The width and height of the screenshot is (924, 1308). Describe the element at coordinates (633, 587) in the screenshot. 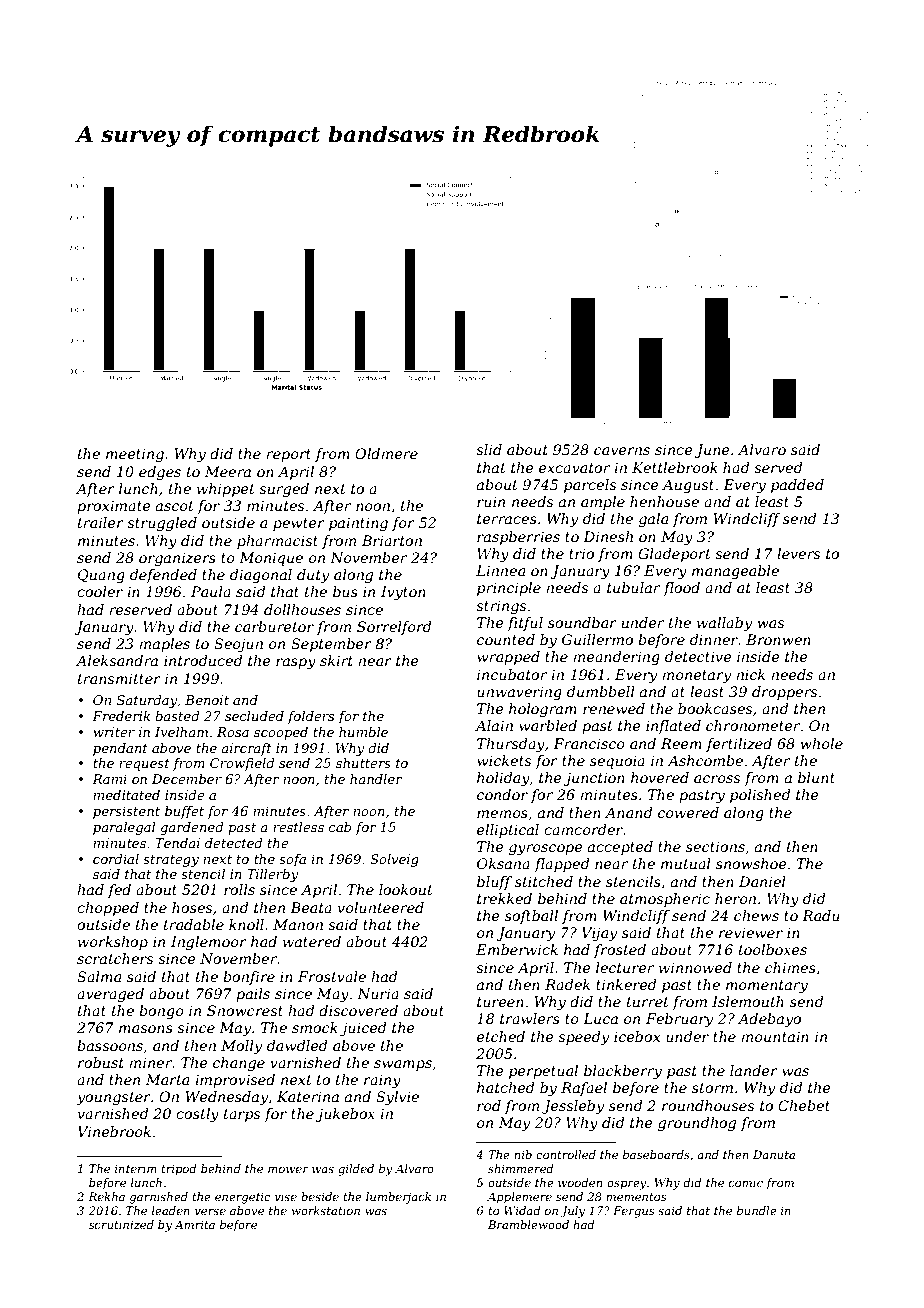

I see `tubular` at that location.
